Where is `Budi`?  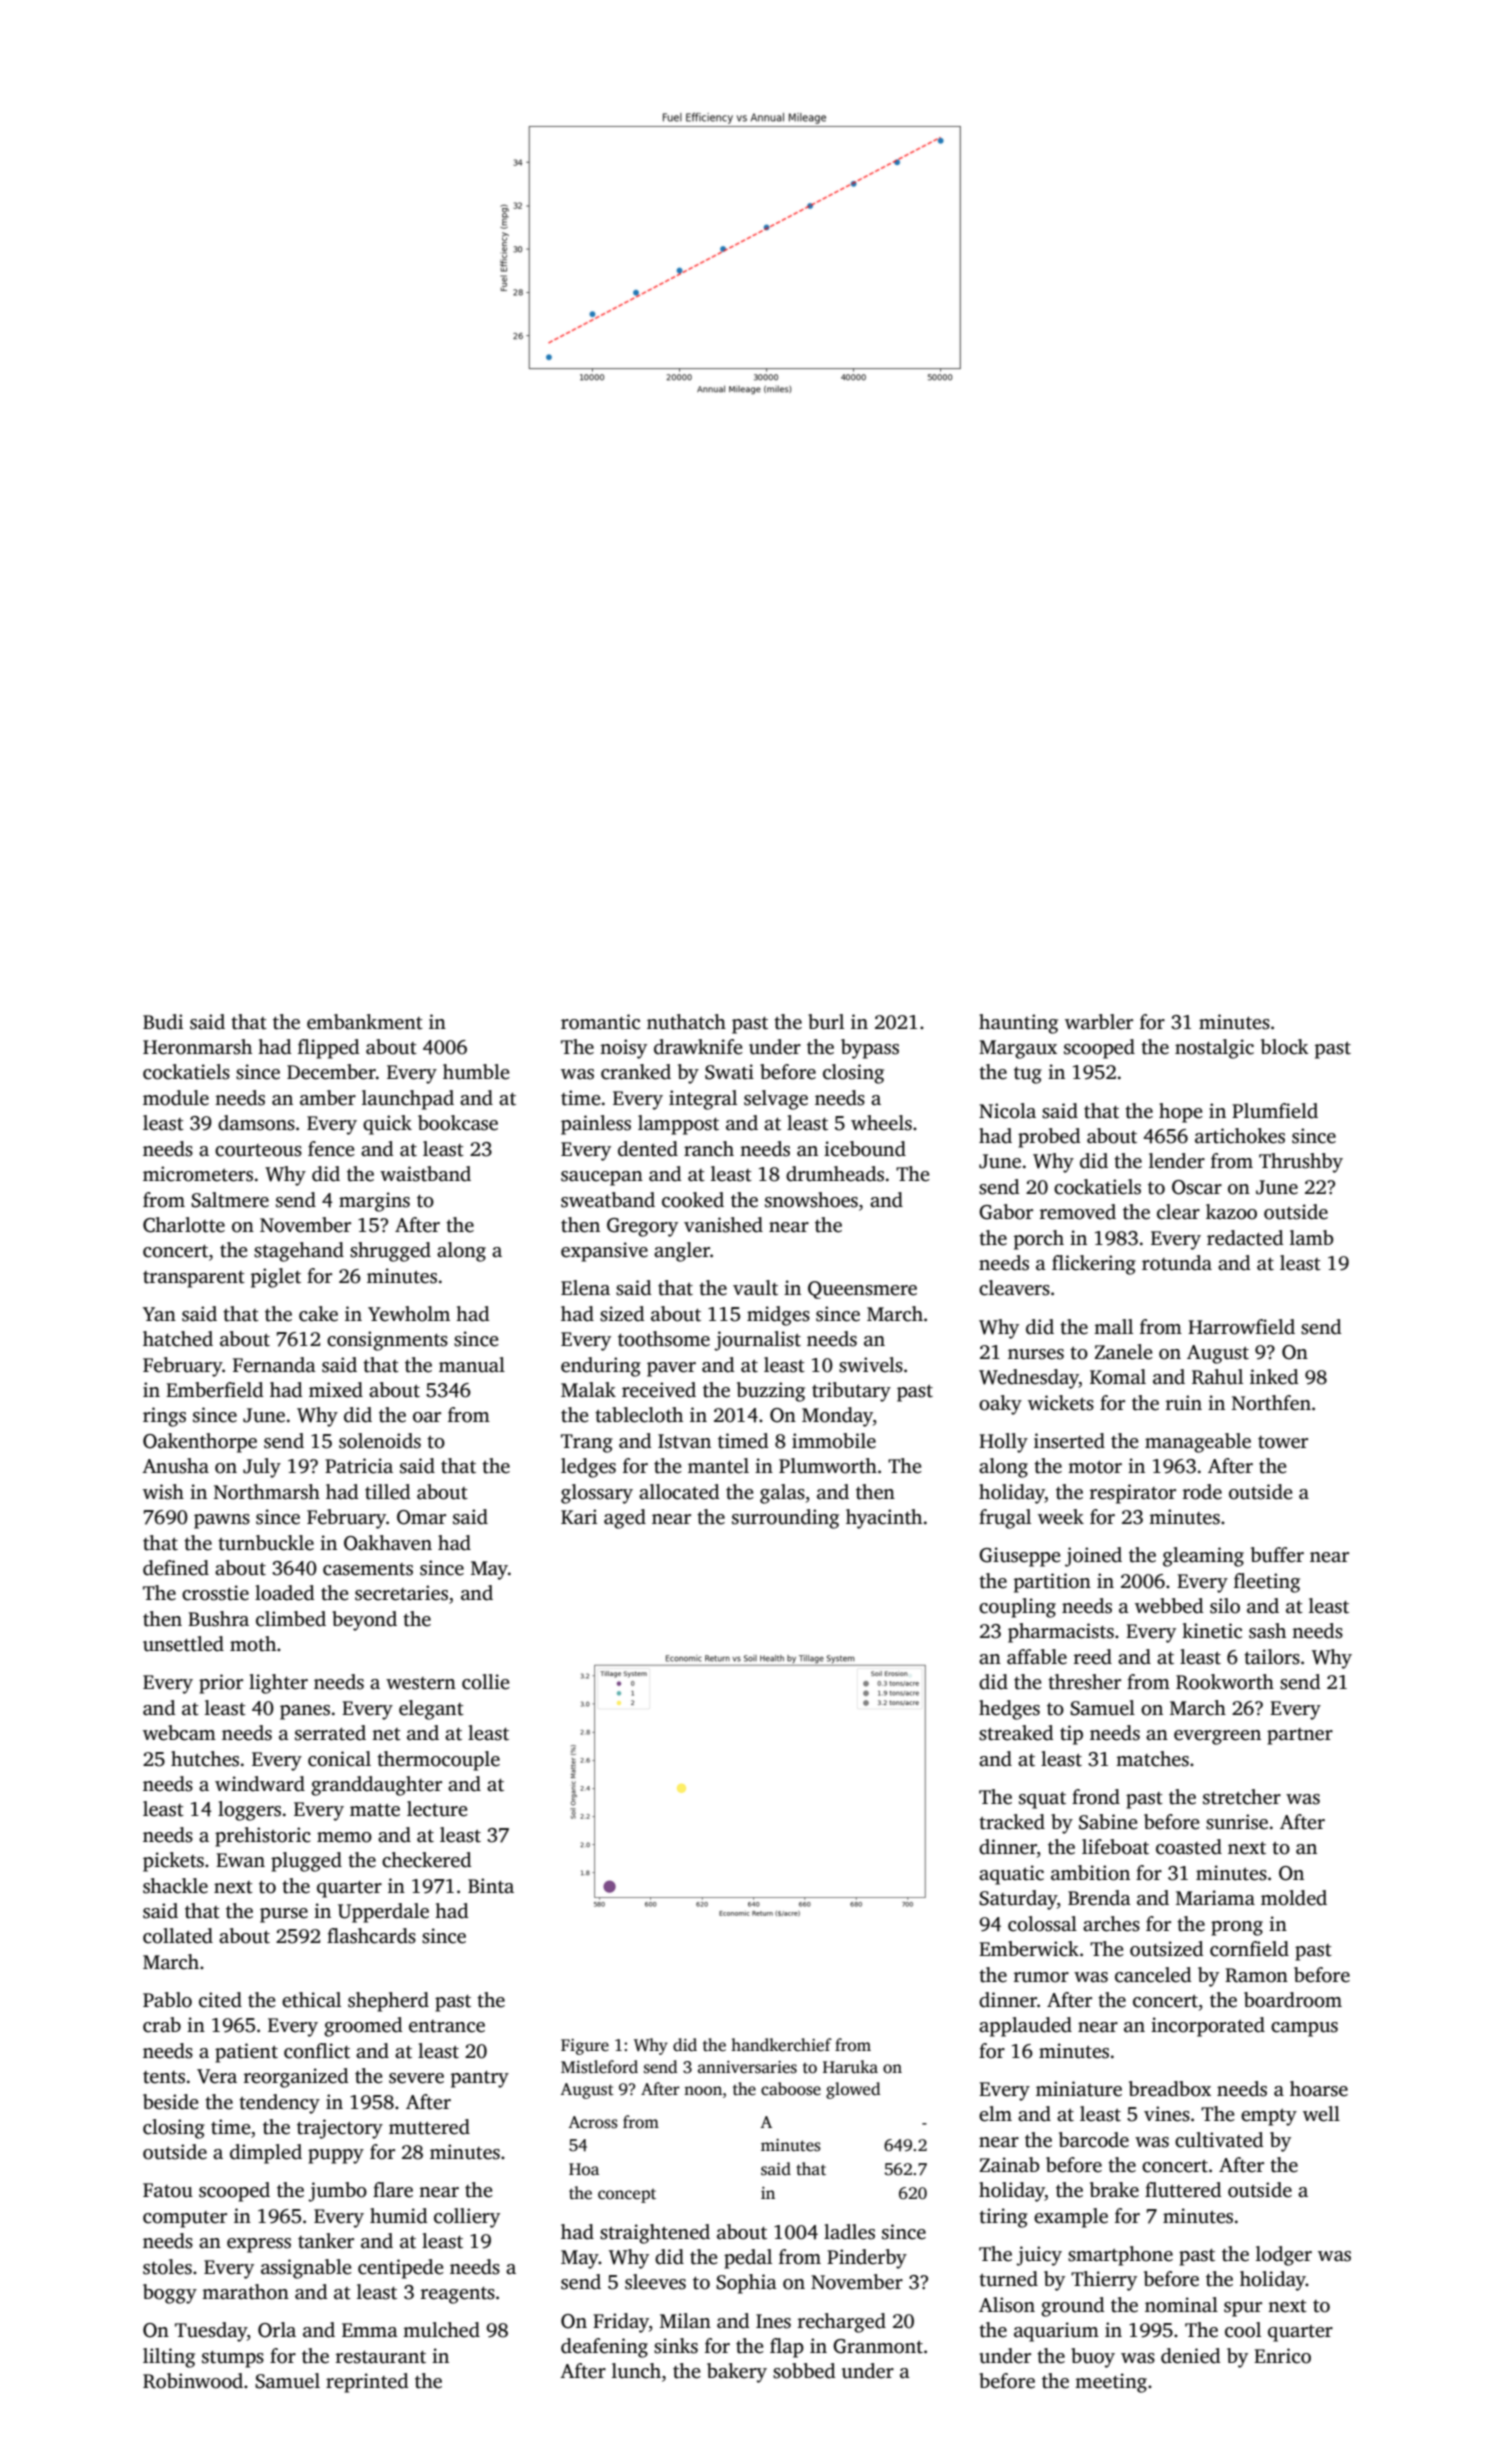 Budi is located at coordinates (163, 1022).
